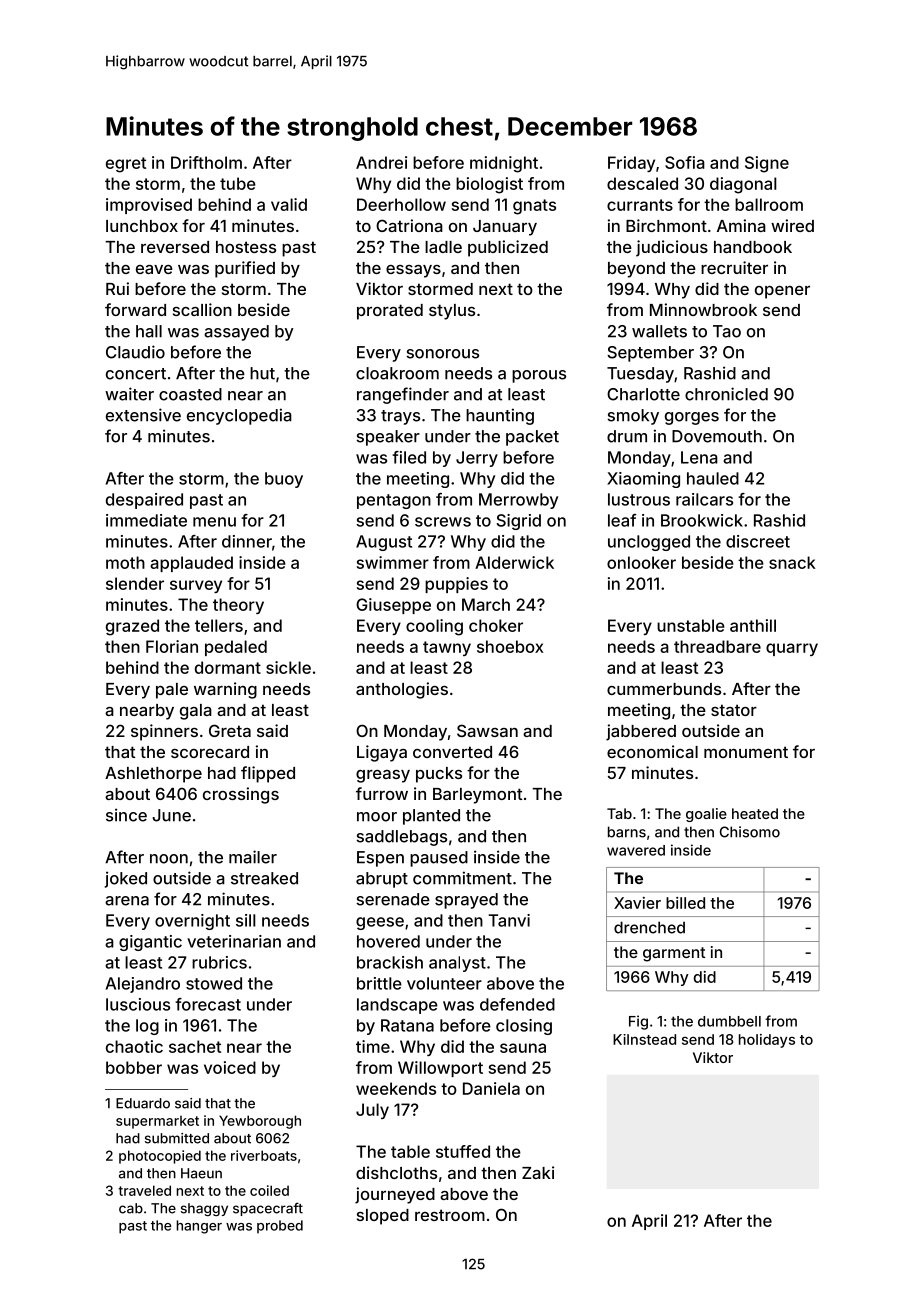 This screenshot has height=1308, width=924. What do you see at coordinates (202, 309) in the screenshot?
I see `scallion` at bounding box center [202, 309].
